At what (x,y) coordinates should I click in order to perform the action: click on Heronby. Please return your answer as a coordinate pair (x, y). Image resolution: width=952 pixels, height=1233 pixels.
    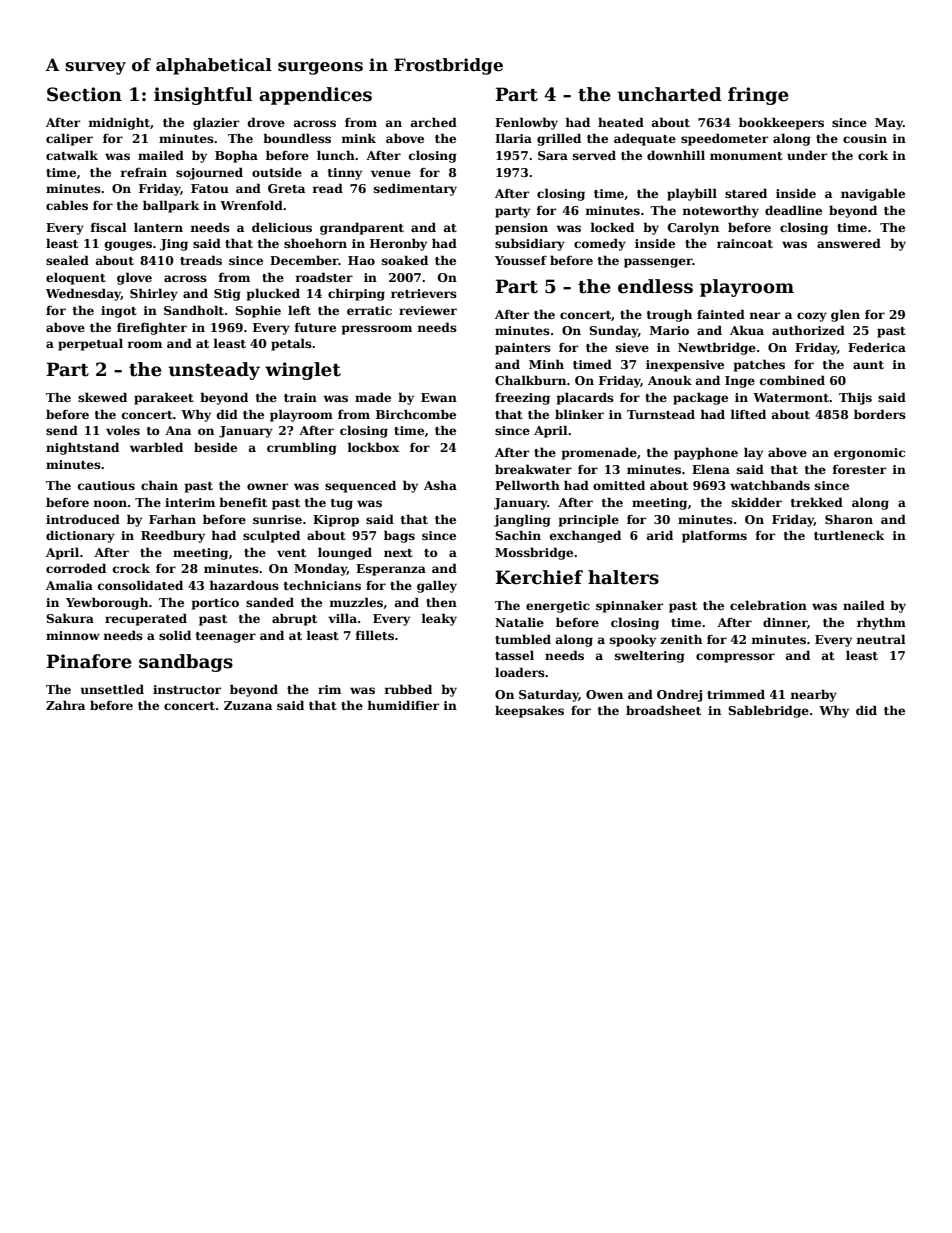
    Looking at the image, I should click on (398, 244).
